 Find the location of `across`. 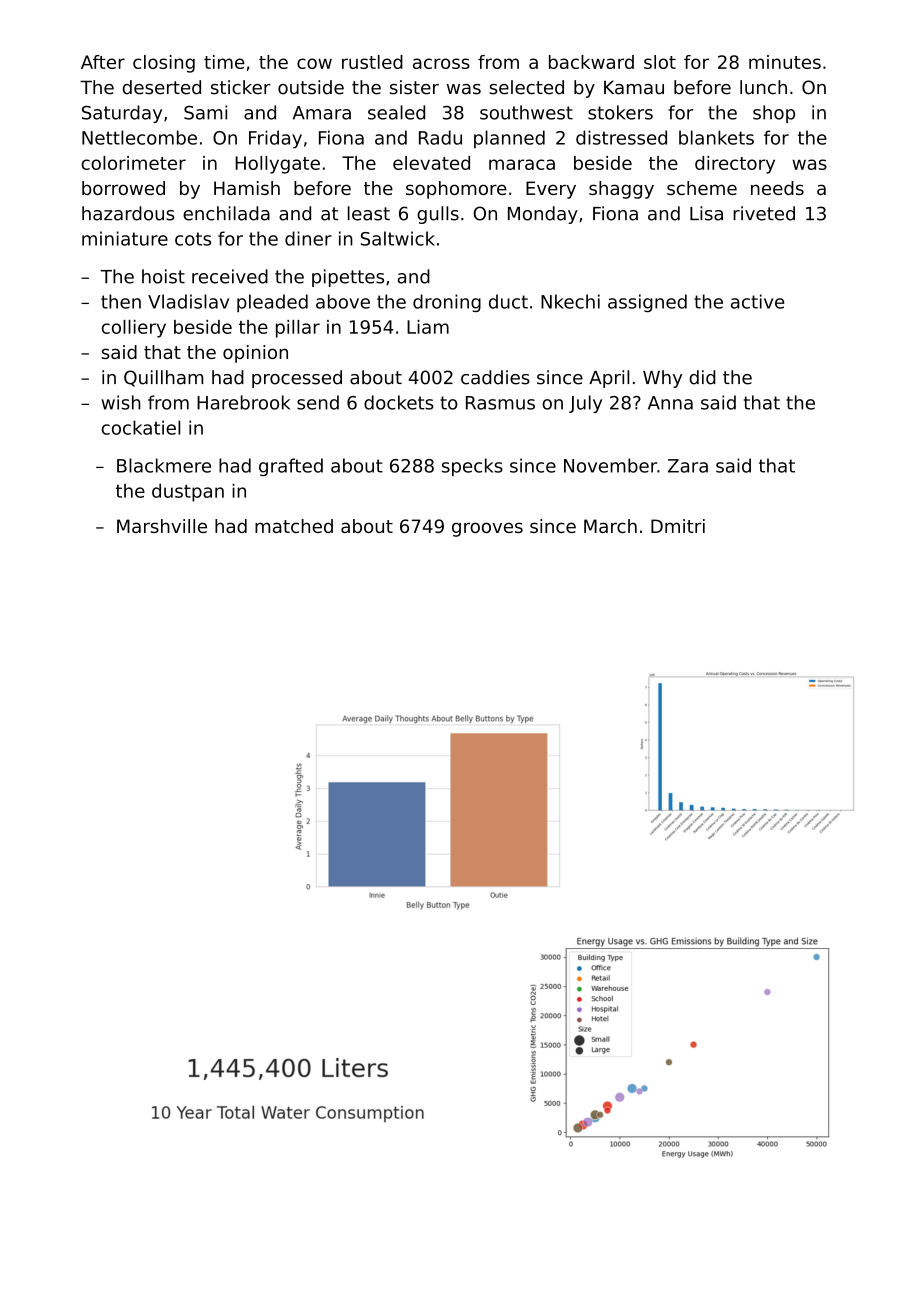

across is located at coordinates (441, 63).
